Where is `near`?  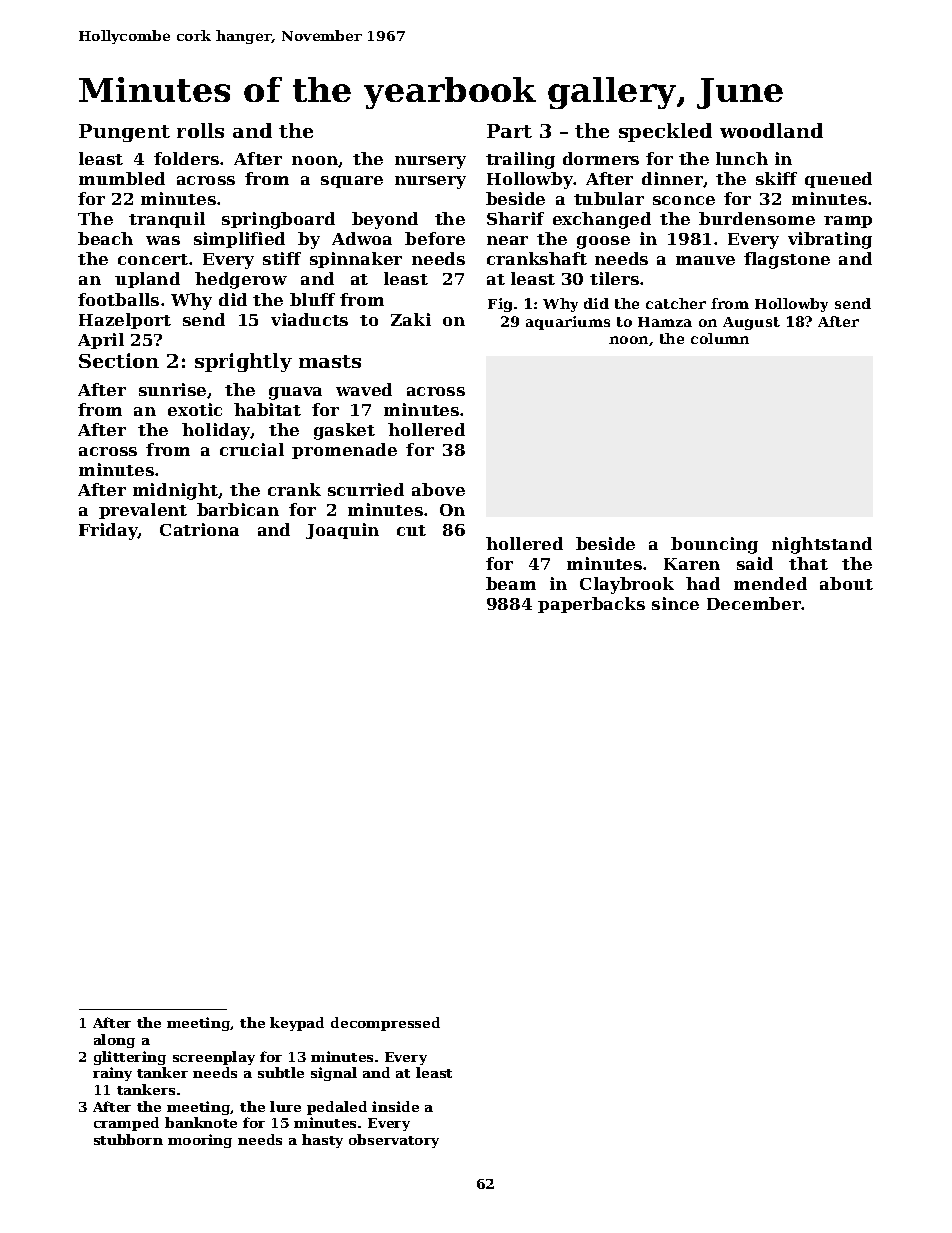 near is located at coordinates (507, 240).
